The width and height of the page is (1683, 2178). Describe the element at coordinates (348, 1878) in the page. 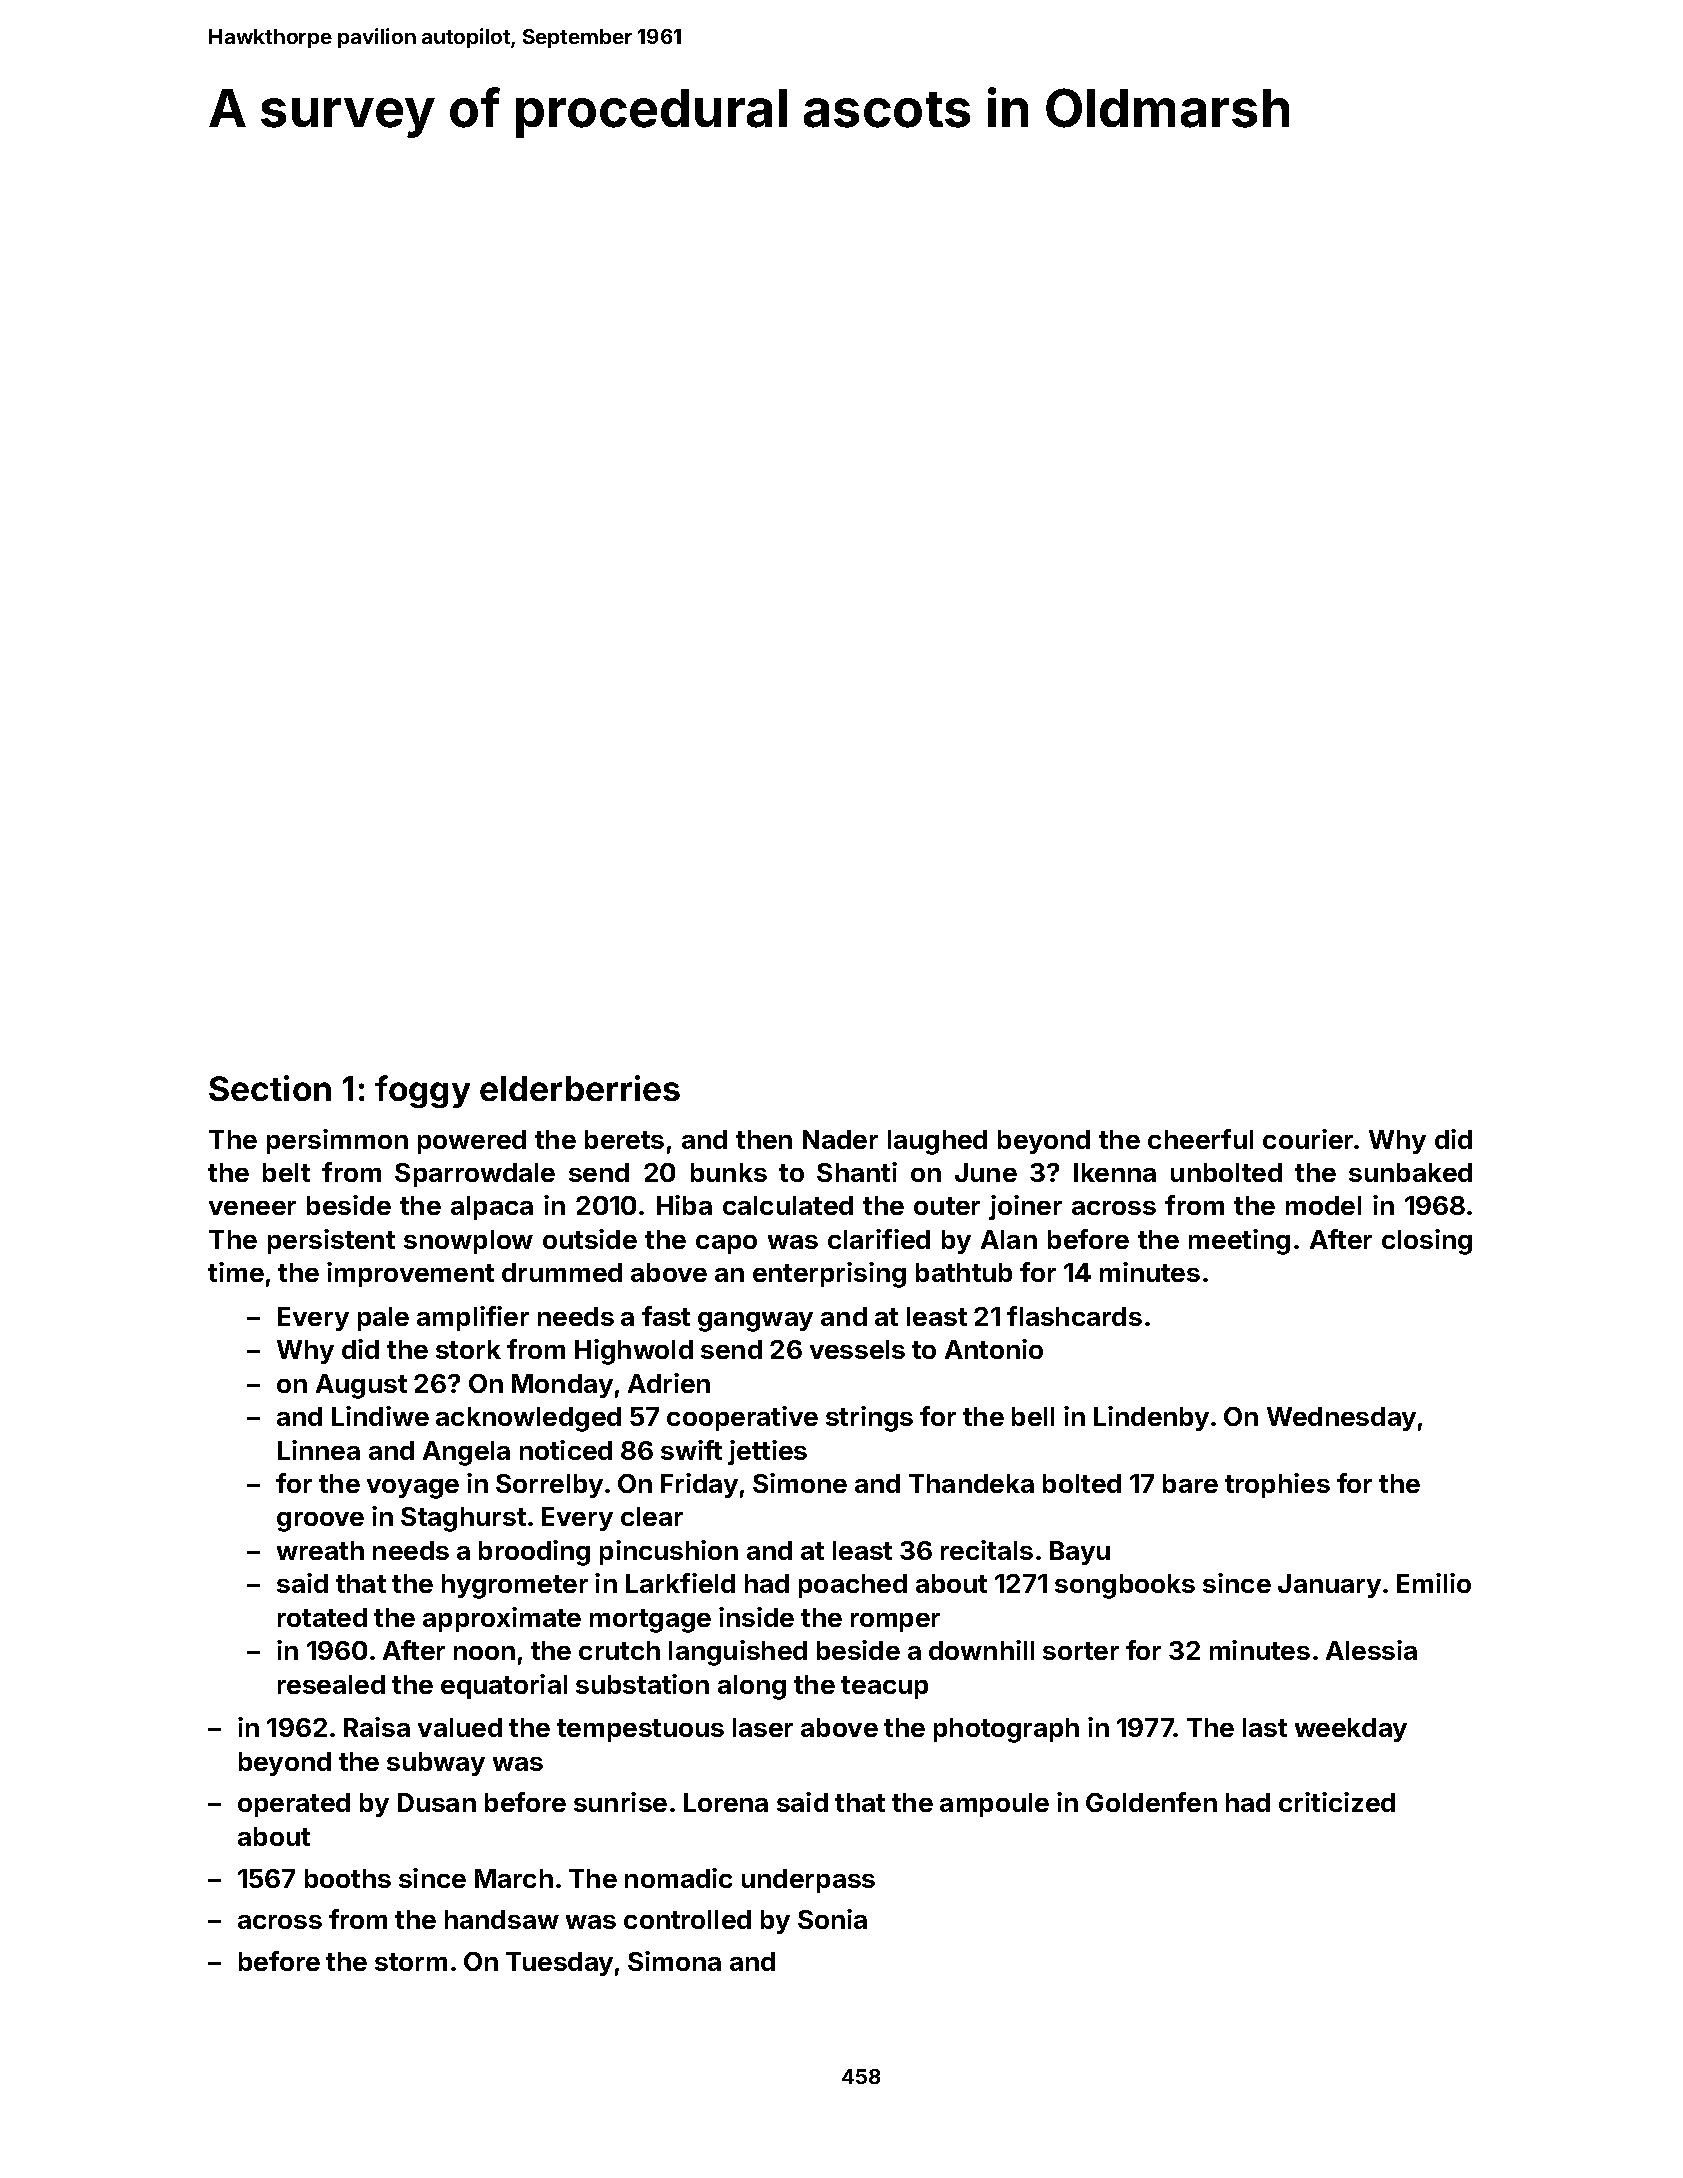

I see `booths` at that location.
